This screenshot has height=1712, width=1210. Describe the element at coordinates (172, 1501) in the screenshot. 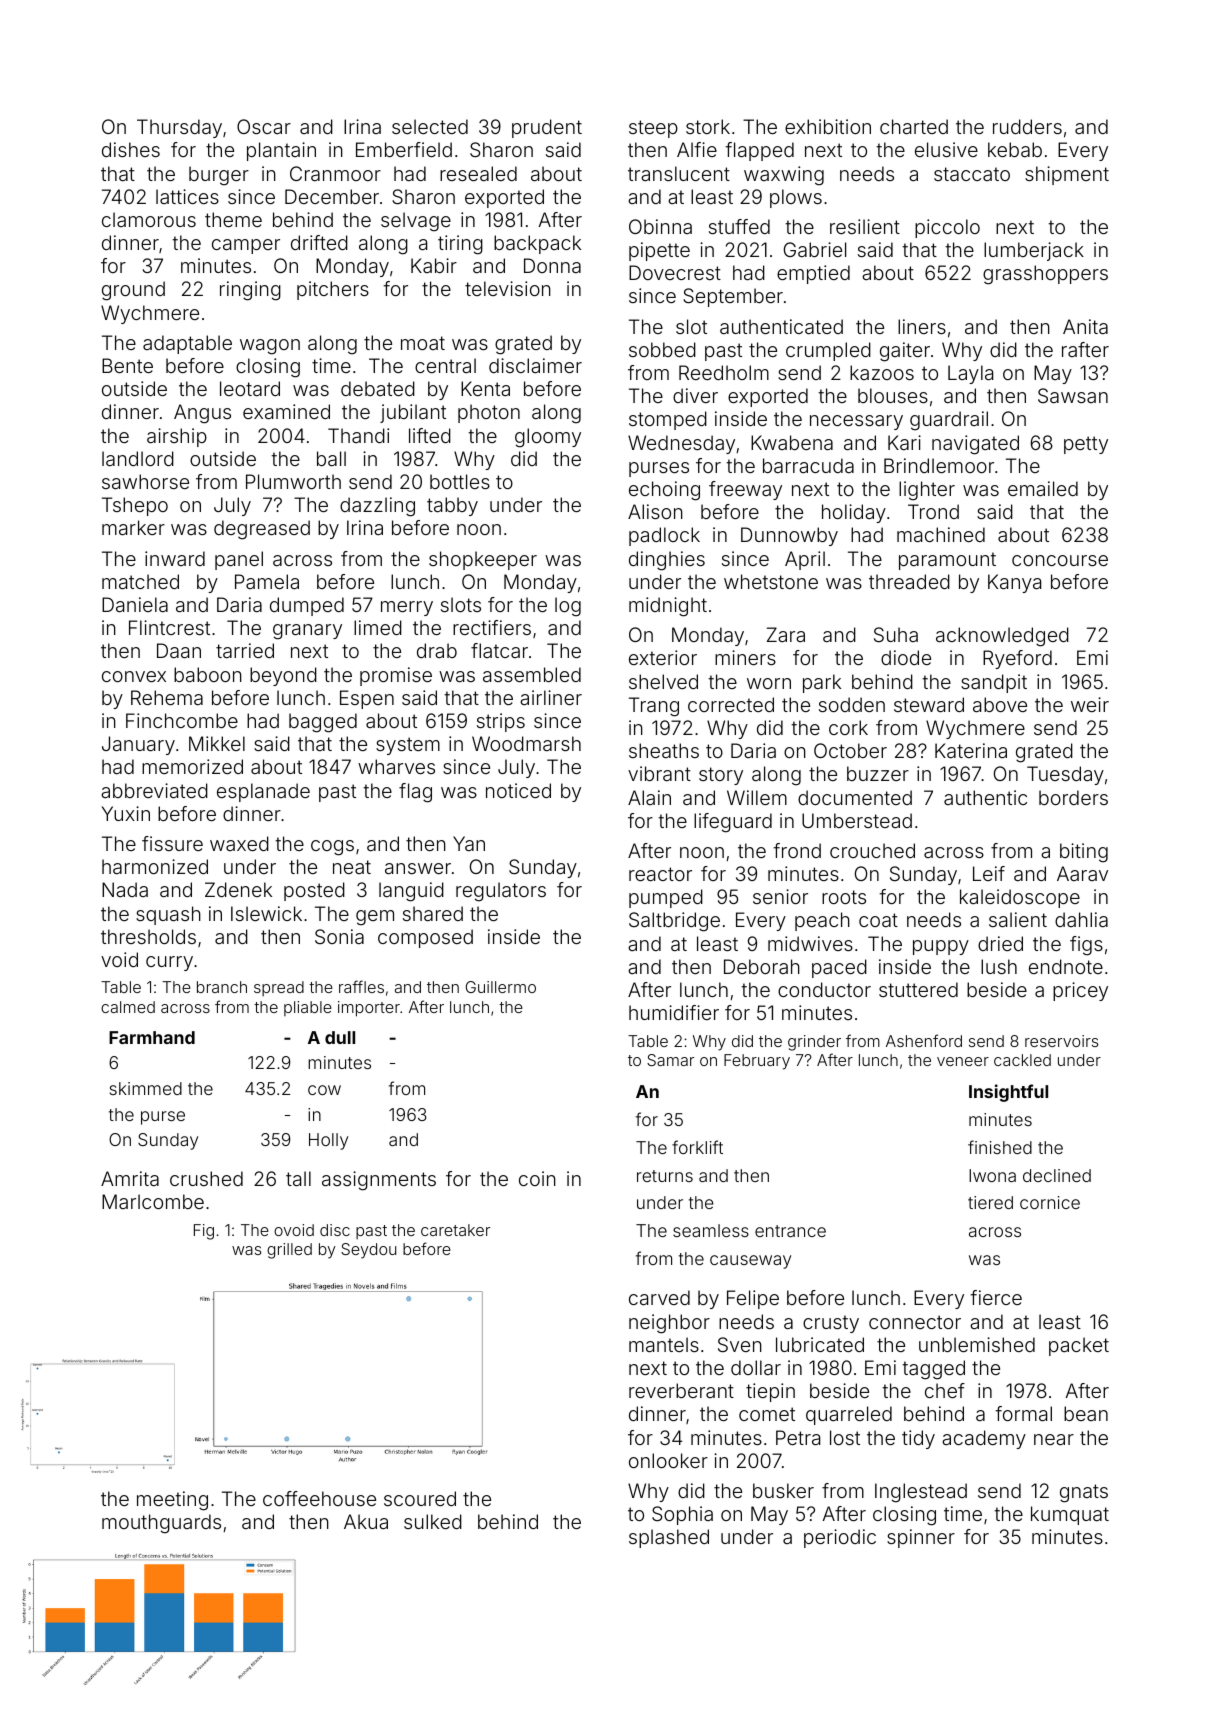

I see `meeting` at that location.
